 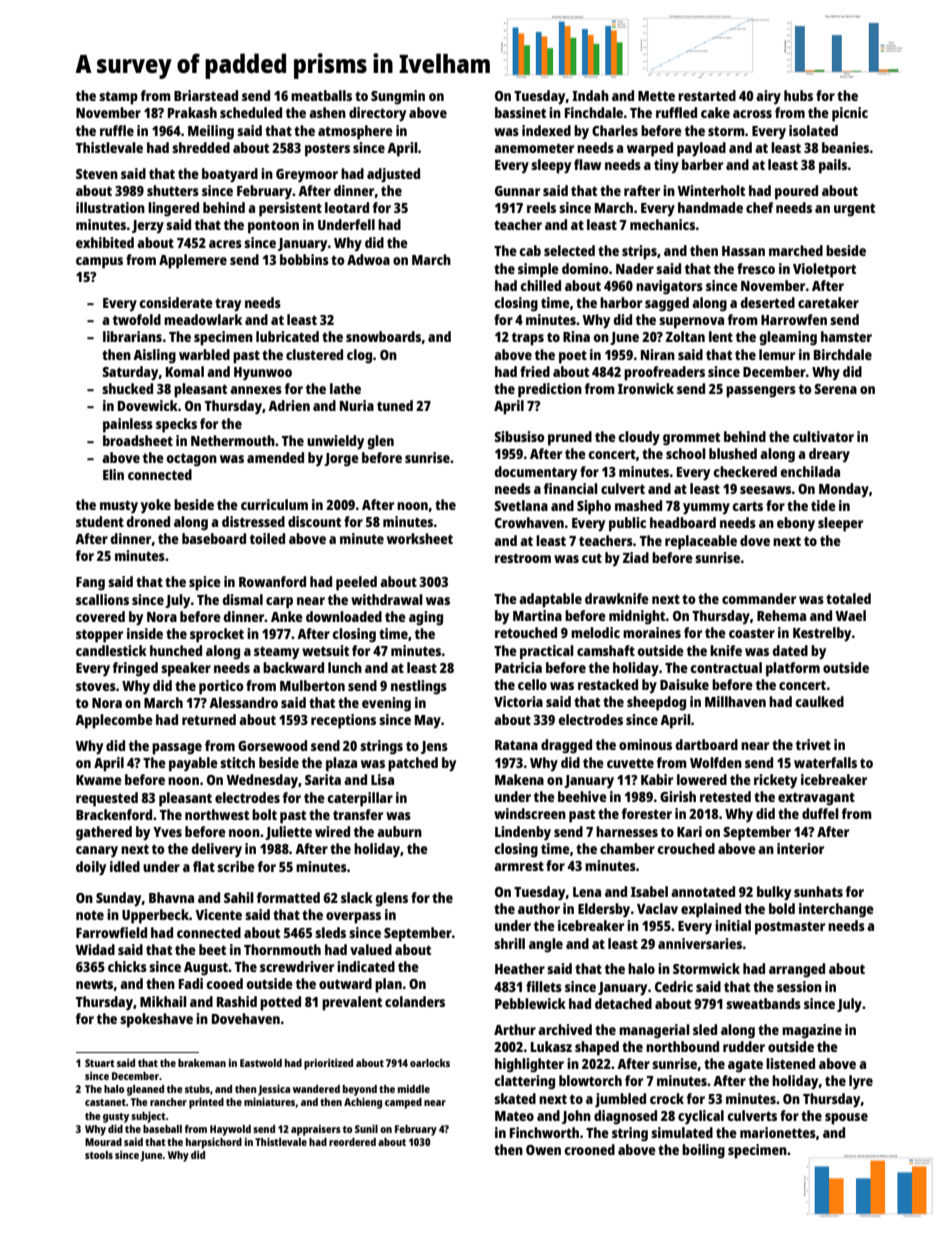 I want to click on evening, so click(x=386, y=704).
